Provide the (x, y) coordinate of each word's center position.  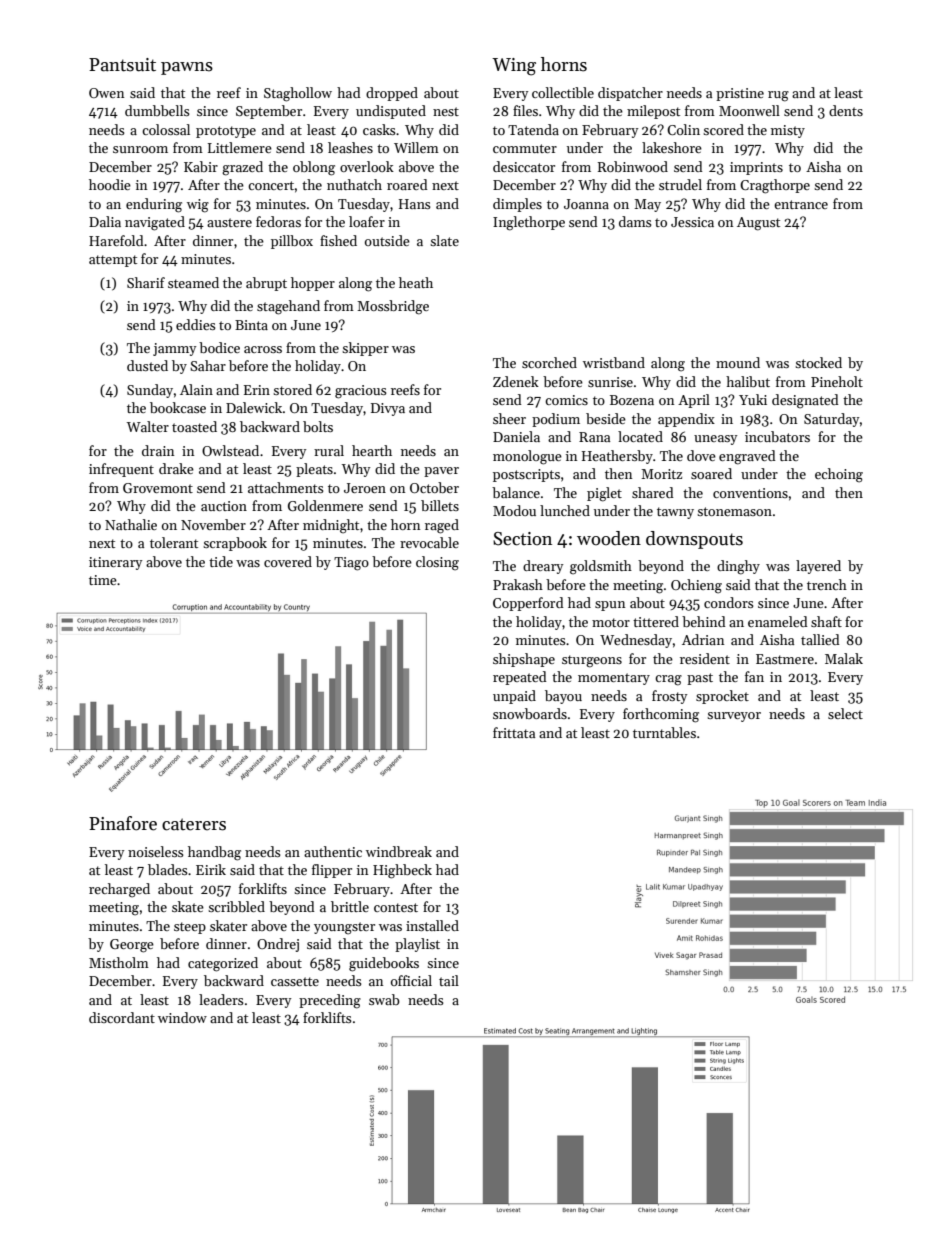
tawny (675, 513)
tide (221, 561)
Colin (683, 129)
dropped (392, 94)
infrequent (121, 470)
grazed (242, 168)
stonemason (734, 511)
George (132, 946)
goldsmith (601, 567)
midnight (331, 526)
